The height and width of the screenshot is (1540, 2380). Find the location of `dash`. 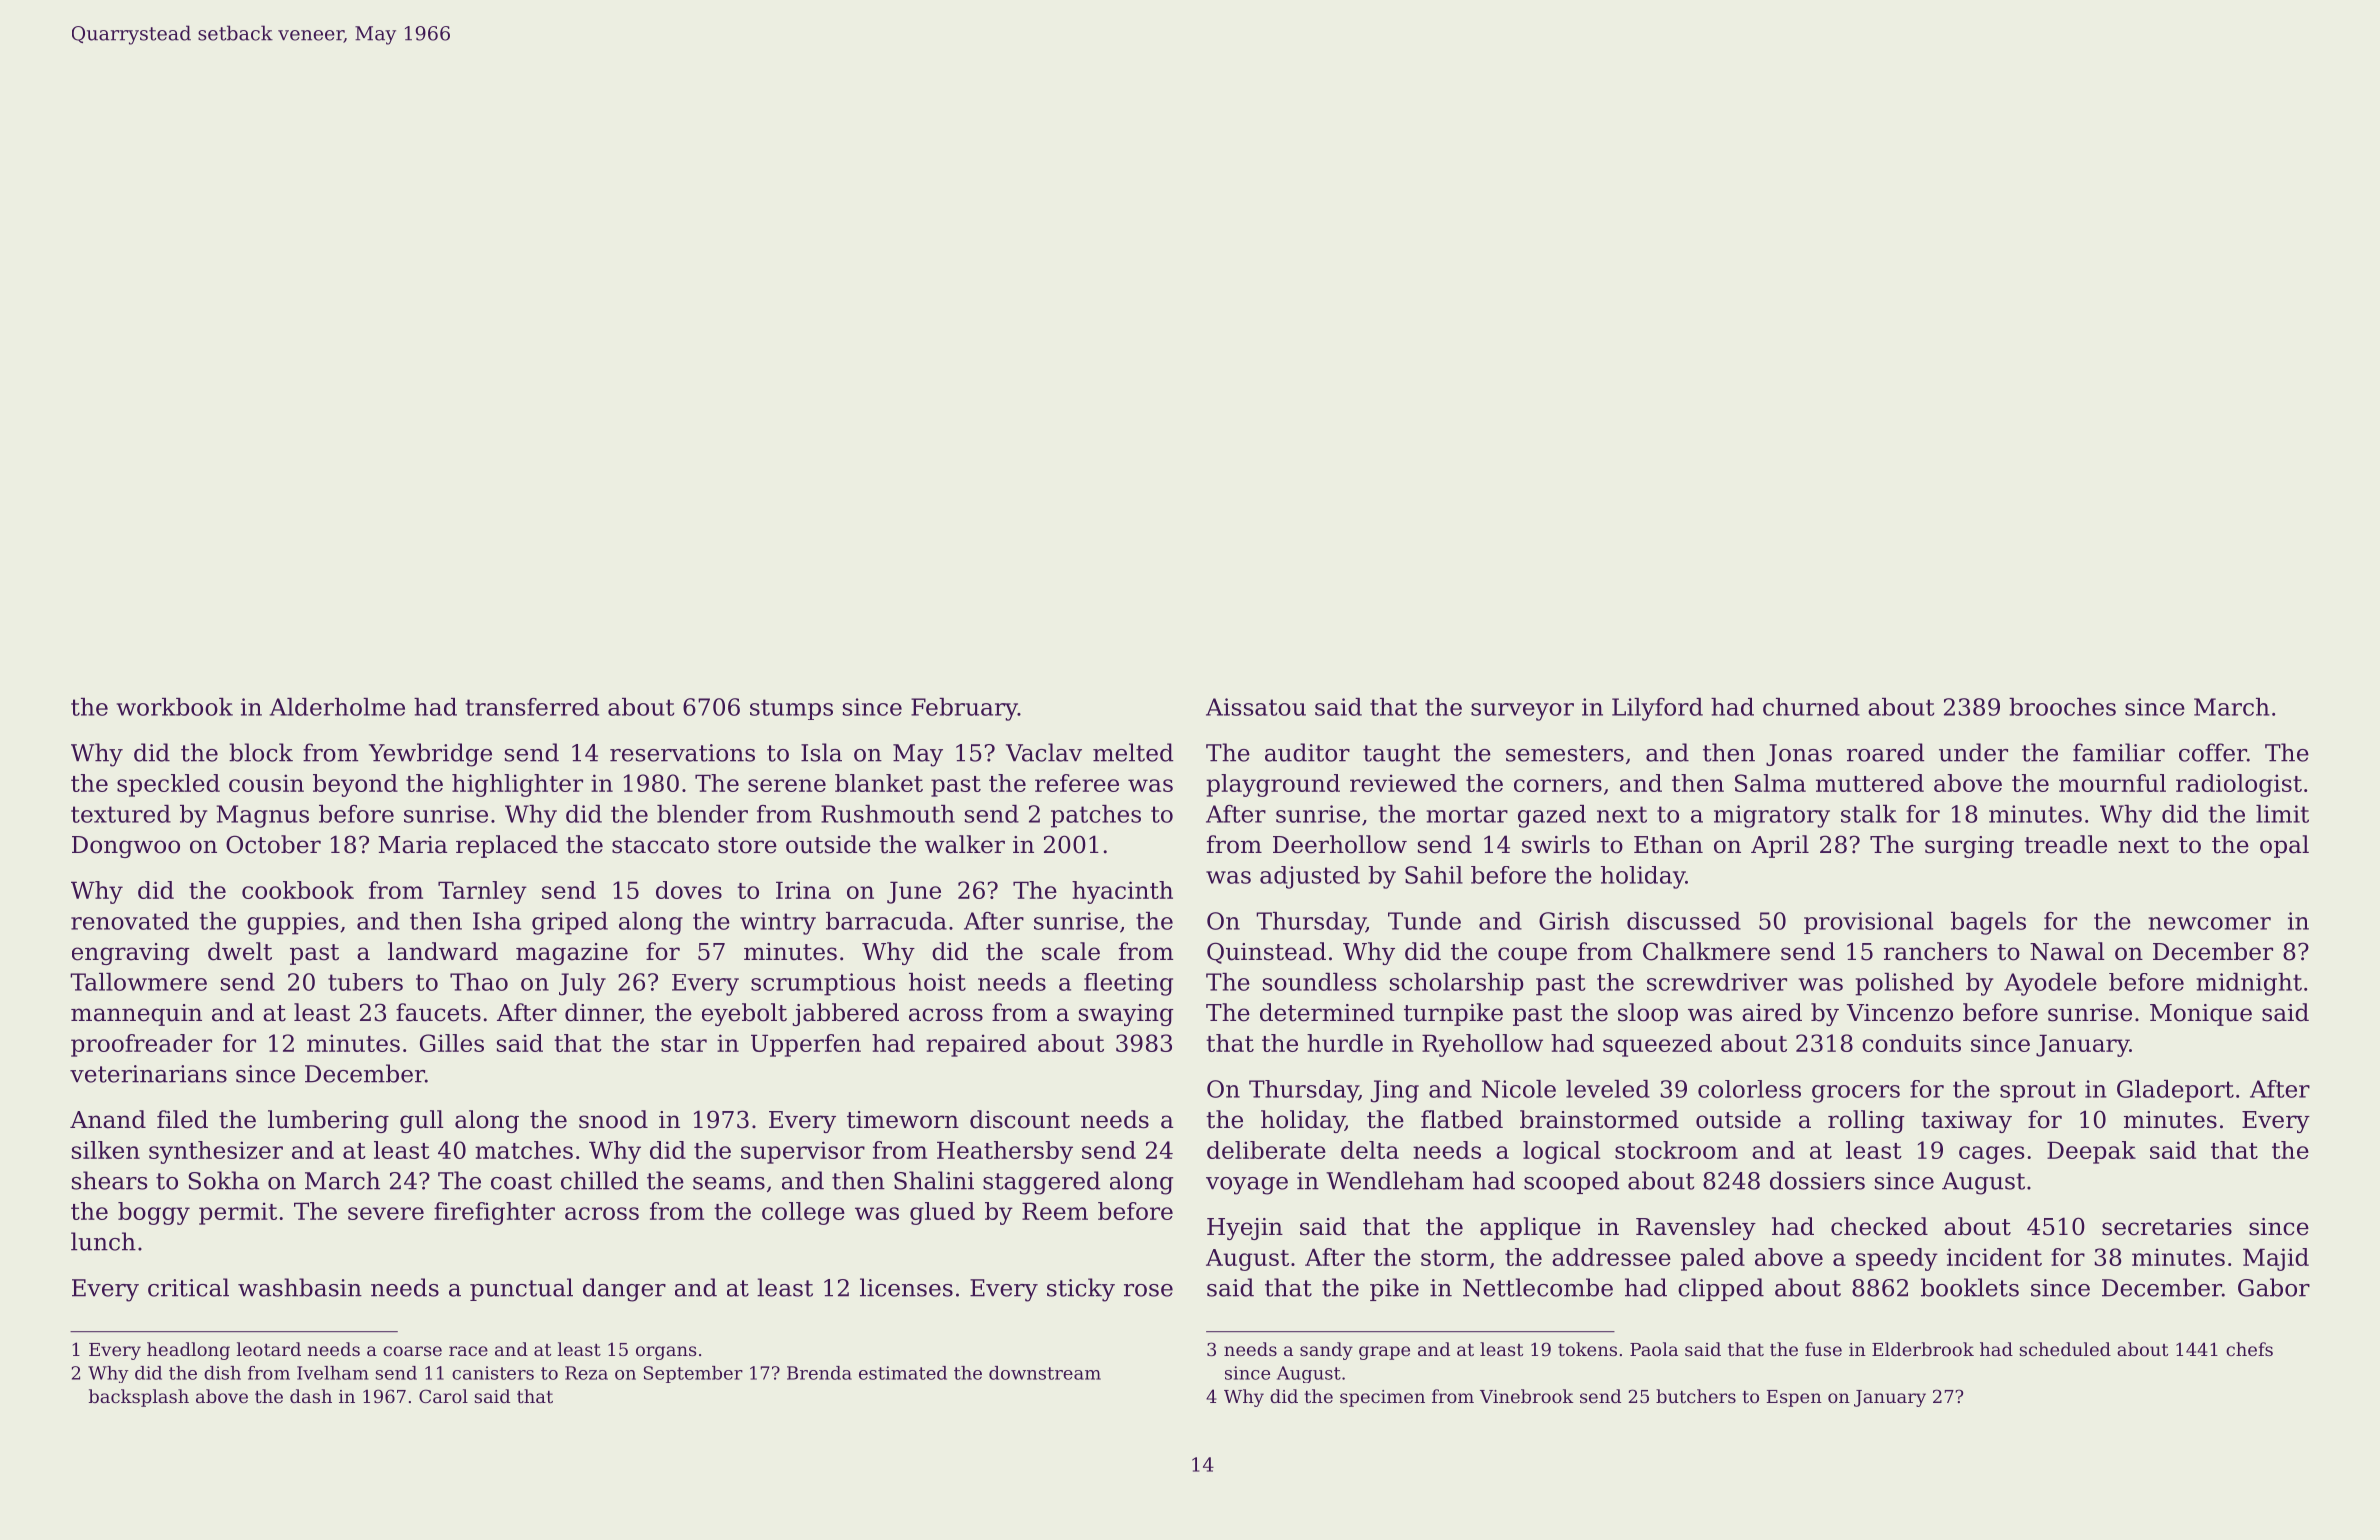

dash is located at coordinates (311, 1396).
